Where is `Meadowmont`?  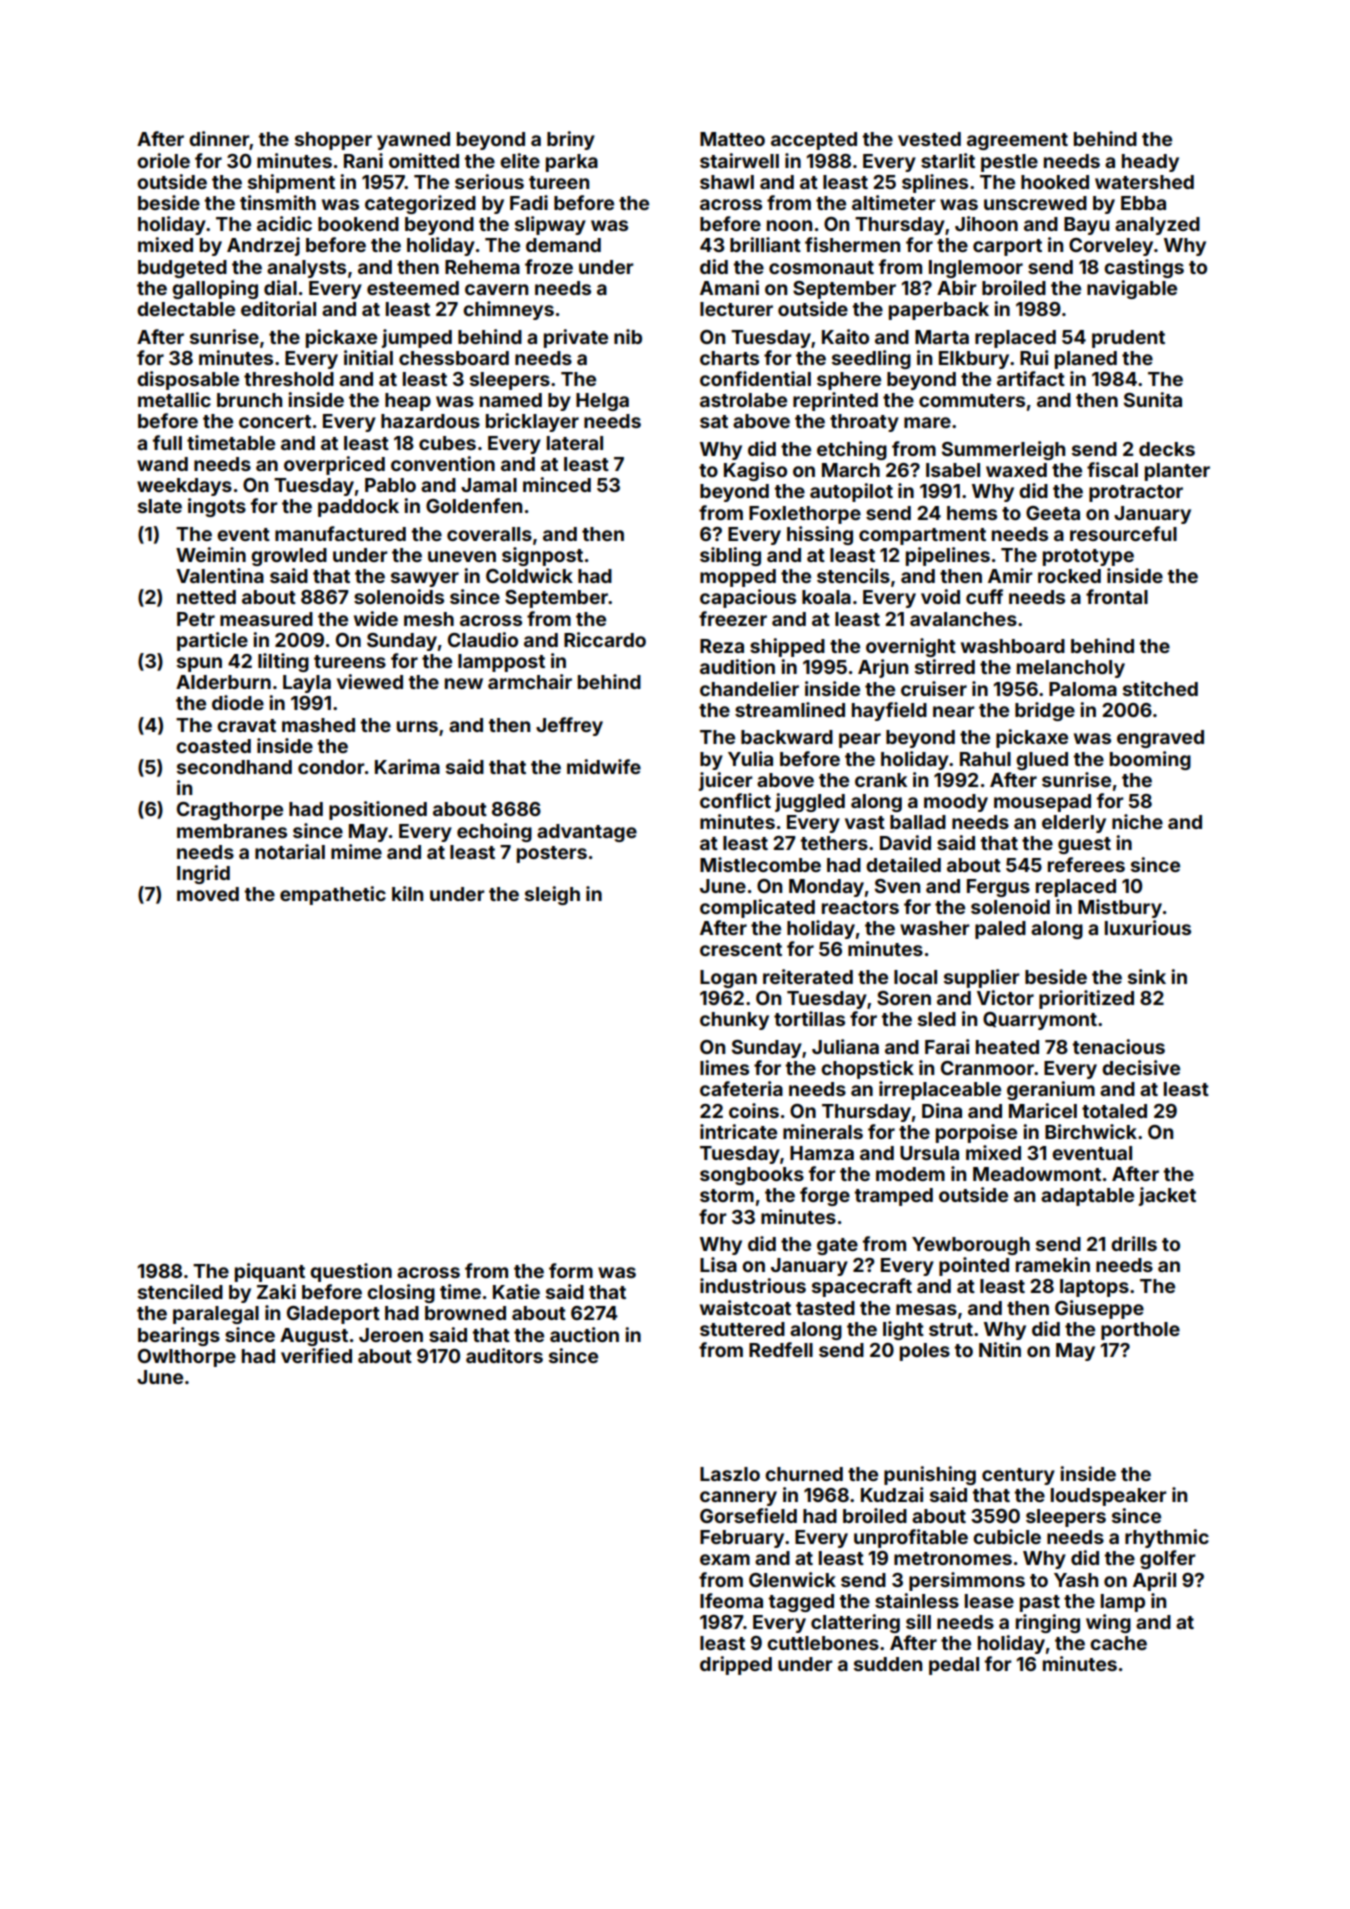 Meadowmont is located at coordinates (1037, 1174).
